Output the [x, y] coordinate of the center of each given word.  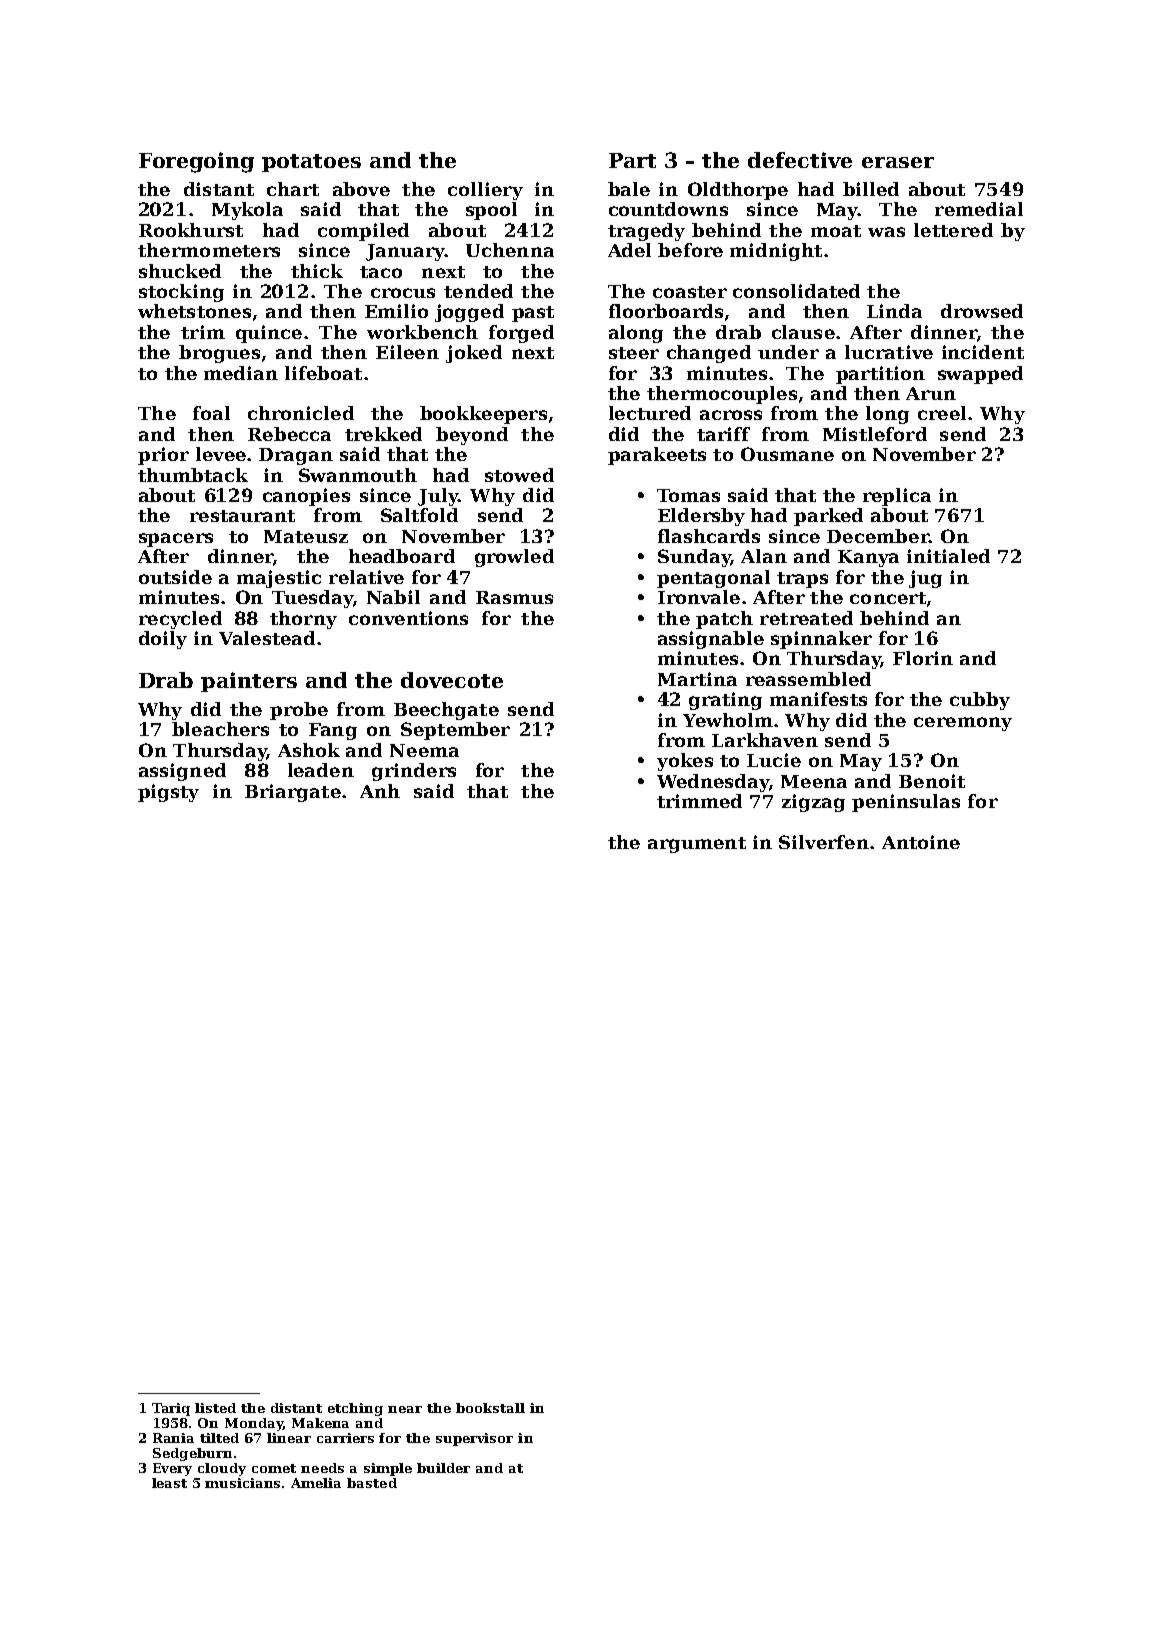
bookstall [490, 1408]
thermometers [209, 250]
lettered [953, 230]
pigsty [168, 793]
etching [355, 1409]
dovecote [452, 680]
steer [634, 353]
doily [163, 640]
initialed [948, 556]
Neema [424, 750]
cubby [980, 701]
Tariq [171, 1409]
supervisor [474, 1439]
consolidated [796, 291]
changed [709, 354]
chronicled [301, 413]
